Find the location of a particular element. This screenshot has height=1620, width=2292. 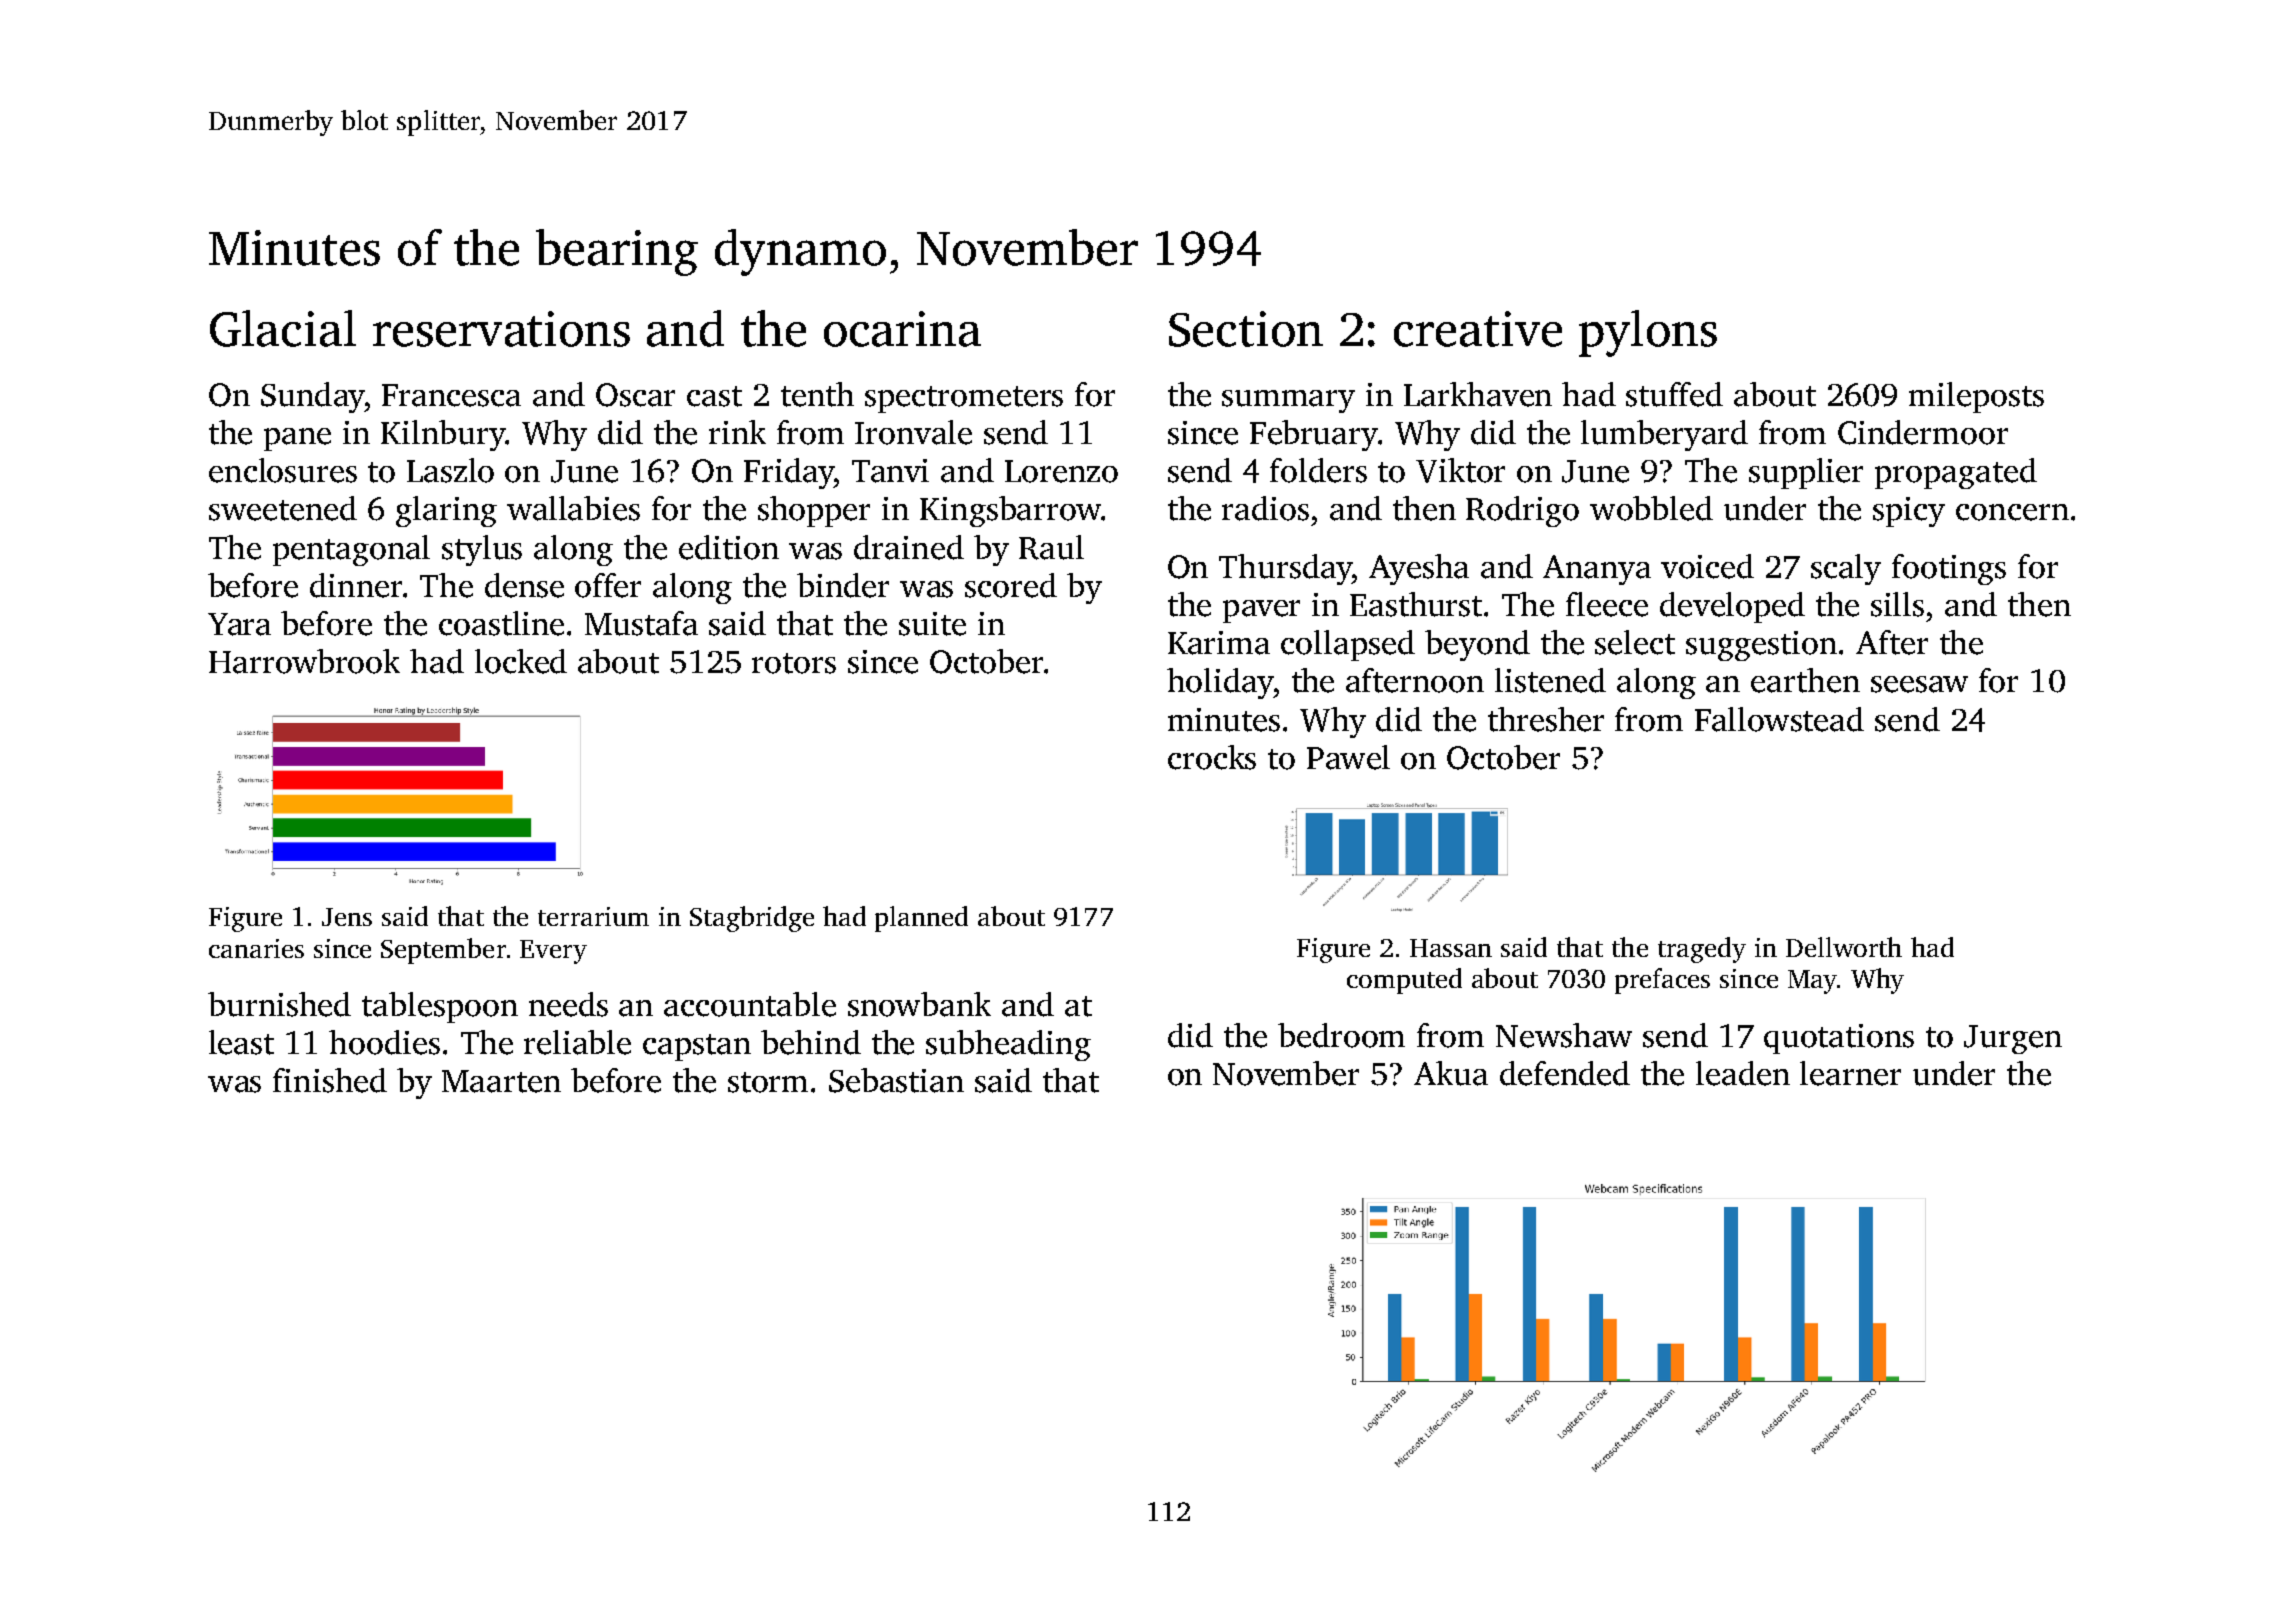

pylons is located at coordinates (1648, 333).
